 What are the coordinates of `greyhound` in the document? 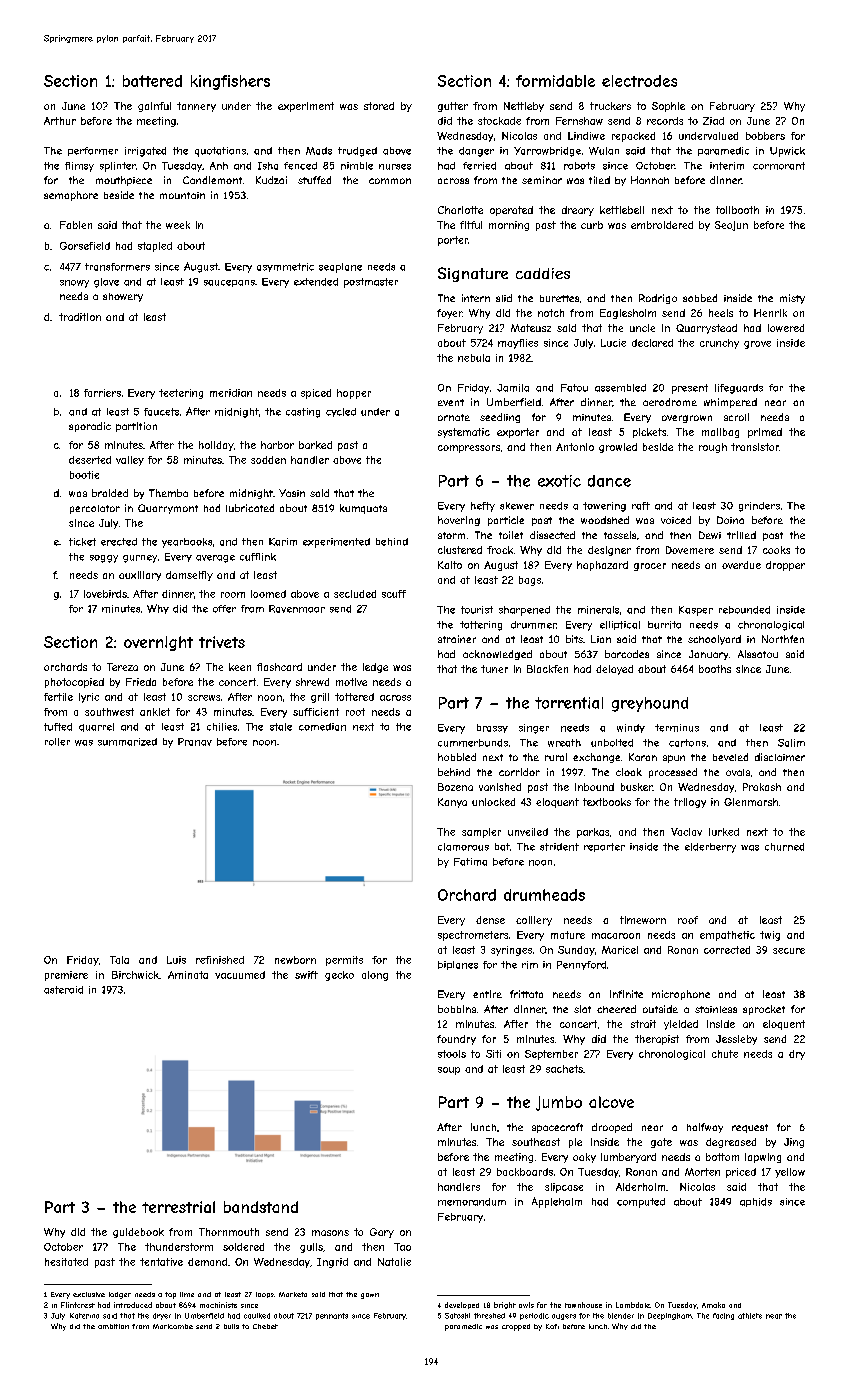 It's located at (650, 704).
